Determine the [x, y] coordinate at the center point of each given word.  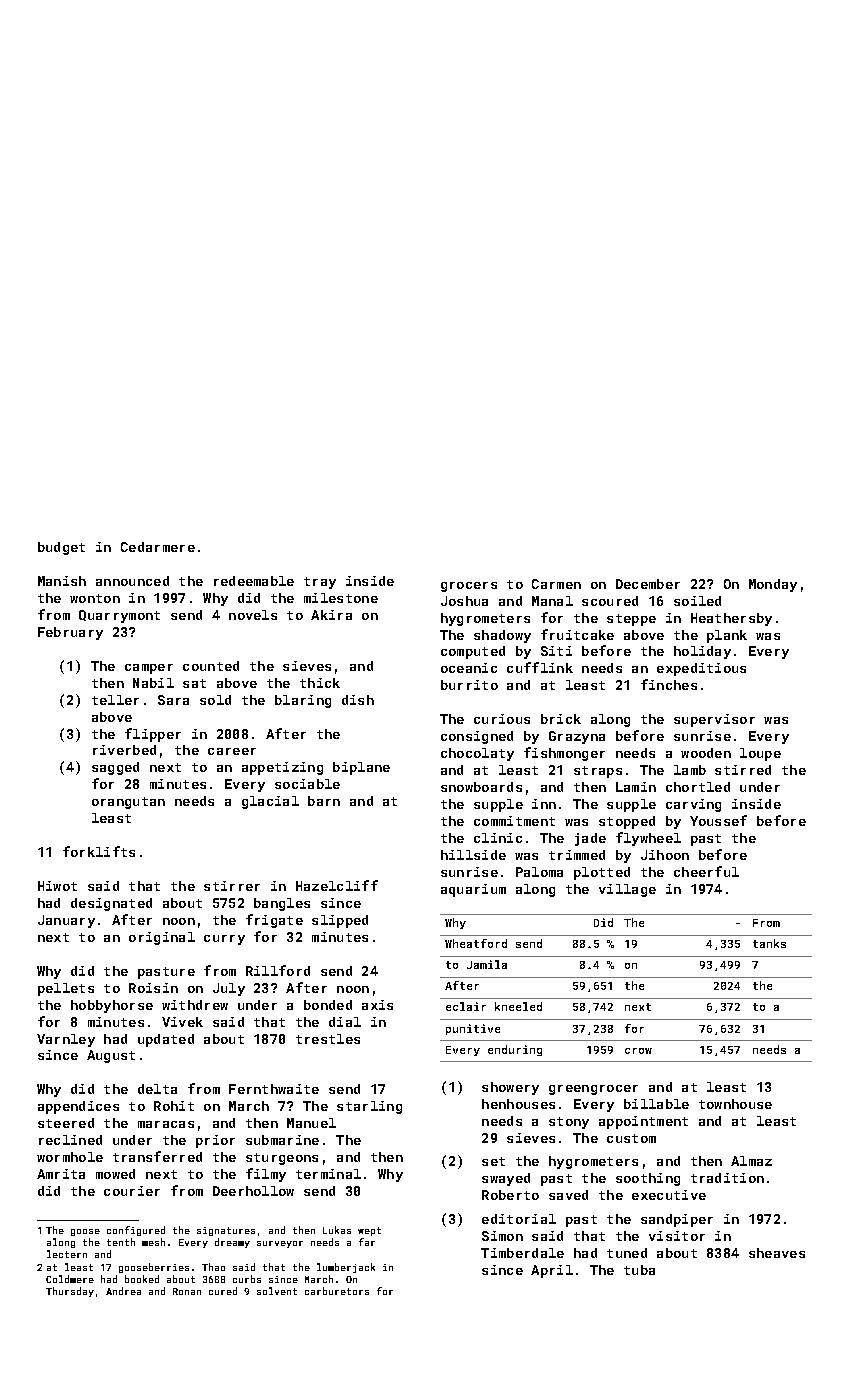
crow [638, 1051]
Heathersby [731, 619]
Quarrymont [119, 616]
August [111, 1056]
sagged [115, 768]
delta [157, 1089]
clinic [498, 838]
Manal [552, 601]
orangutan [128, 803]
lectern [67, 1254]
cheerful [706, 871]
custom [631, 1138]
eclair [466, 1006]
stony [569, 1123]
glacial [270, 802]
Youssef [718, 820]
